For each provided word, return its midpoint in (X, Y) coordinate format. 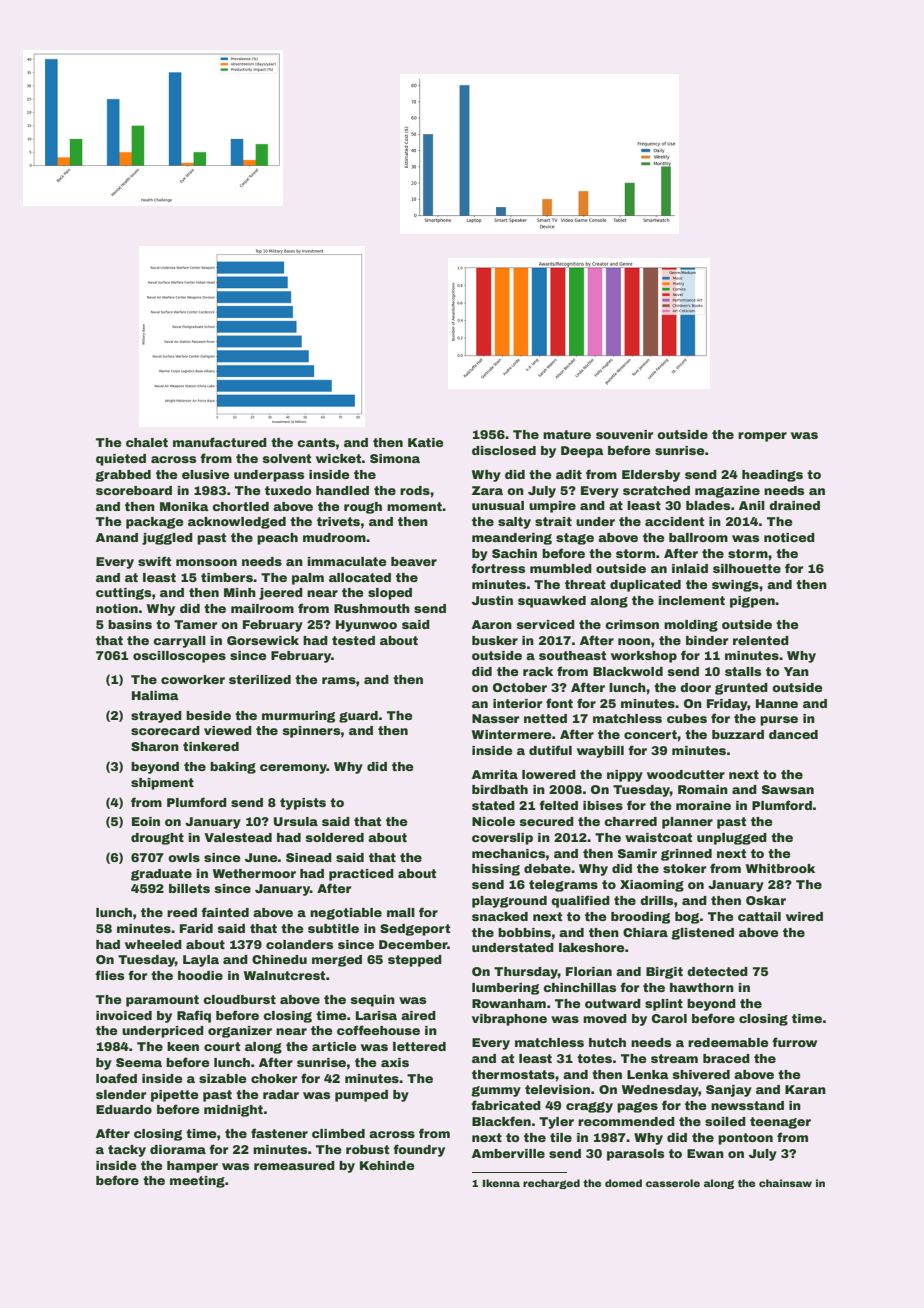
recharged (551, 1184)
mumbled (561, 568)
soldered (334, 837)
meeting (197, 1182)
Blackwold (628, 671)
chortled (240, 506)
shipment (162, 784)
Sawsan (788, 789)
